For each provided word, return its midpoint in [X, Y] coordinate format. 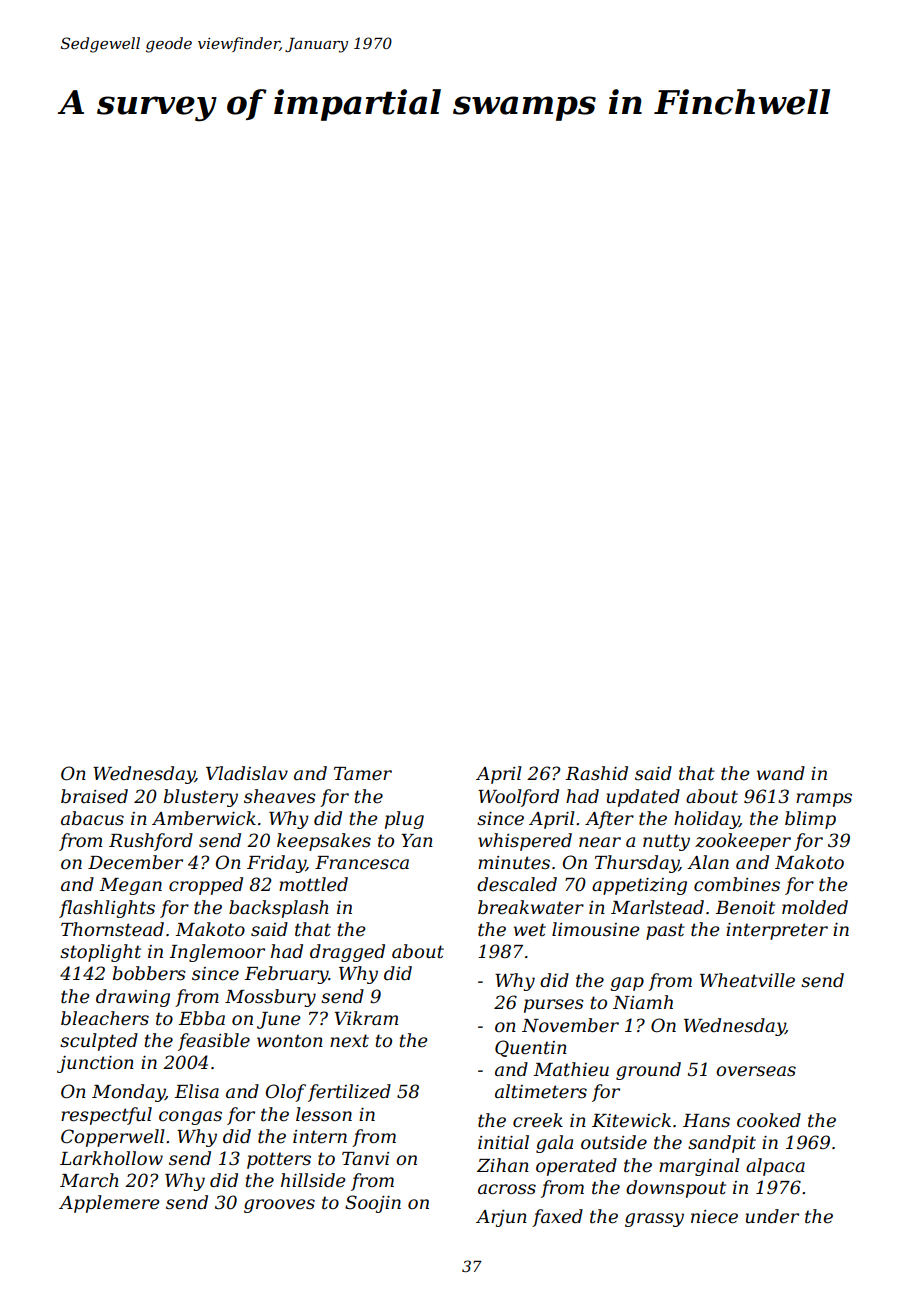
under [772, 1216]
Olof [286, 1093]
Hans [706, 1120]
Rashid [596, 773]
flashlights [107, 909]
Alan [708, 862]
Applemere [109, 1204]
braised [94, 796]
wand [781, 773]
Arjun [501, 1218]
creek [538, 1120]
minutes [514, 863]
